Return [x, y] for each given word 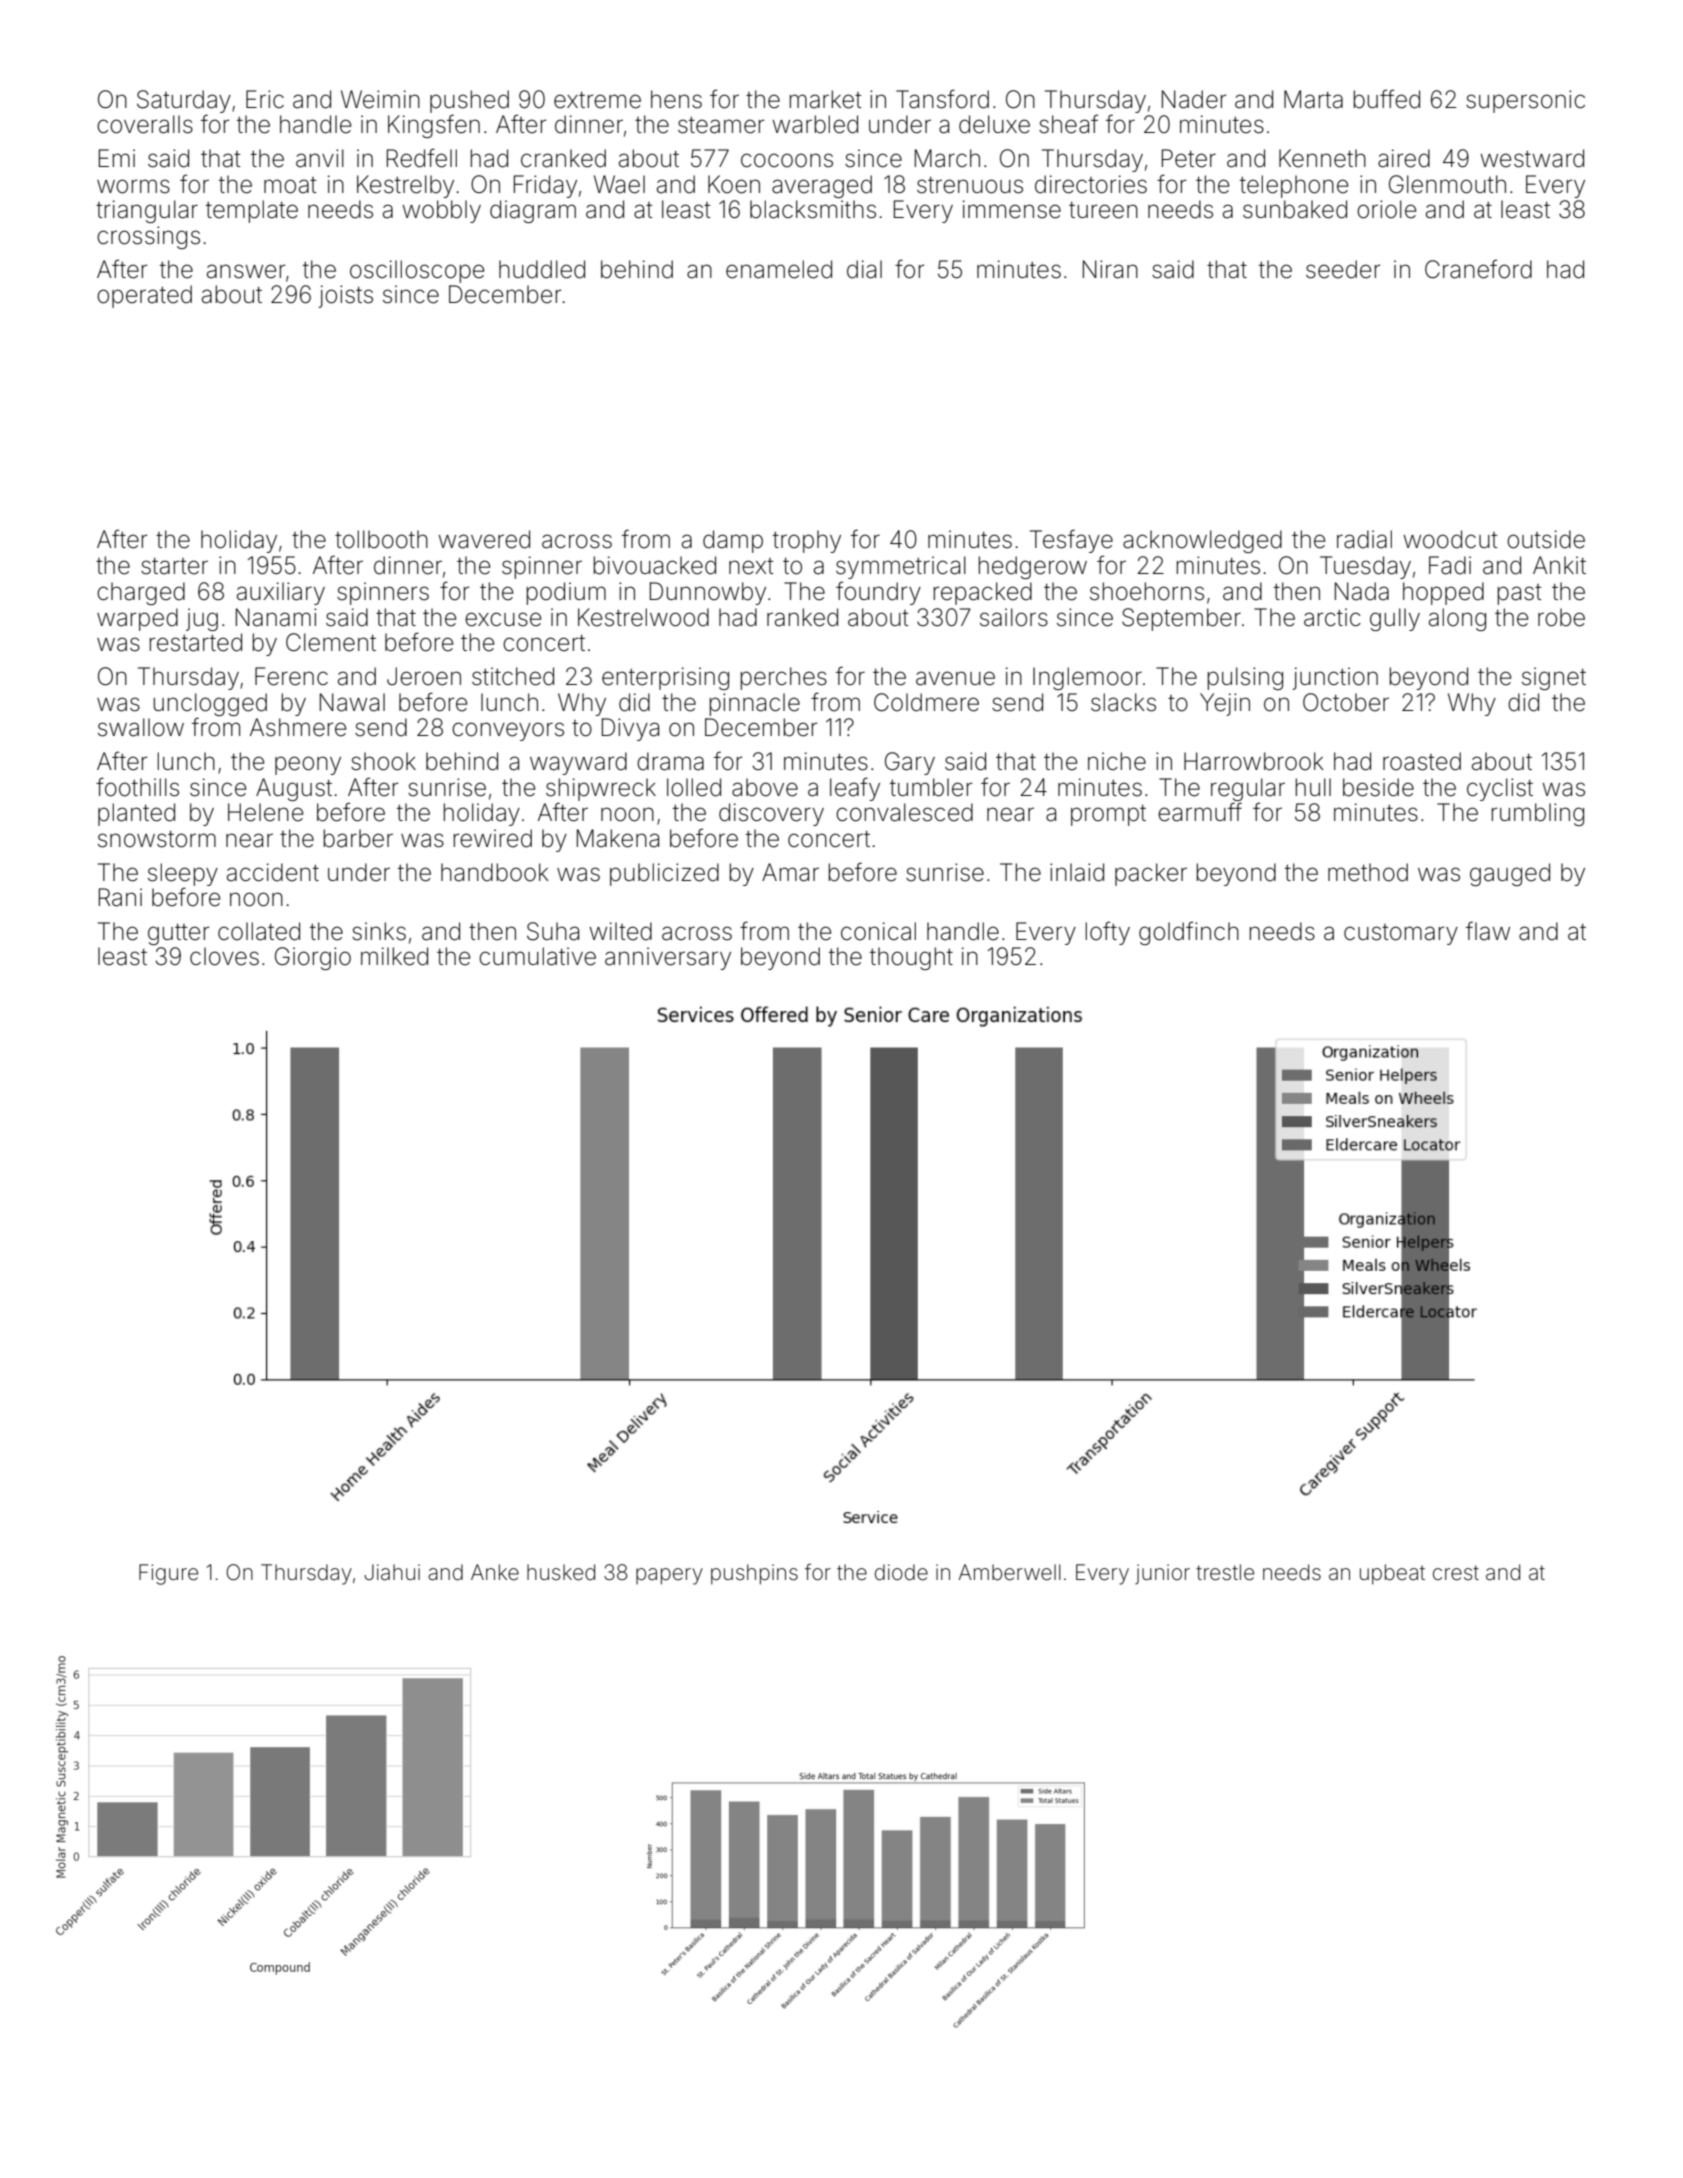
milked [394, 956]
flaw [1488, 931]
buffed [1386, 99]
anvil [320, 158]
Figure [168, 1574]
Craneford [1478, 269]
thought [911, 958]
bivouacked [654, 565]
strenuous [970, 185]
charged [141, 593]
